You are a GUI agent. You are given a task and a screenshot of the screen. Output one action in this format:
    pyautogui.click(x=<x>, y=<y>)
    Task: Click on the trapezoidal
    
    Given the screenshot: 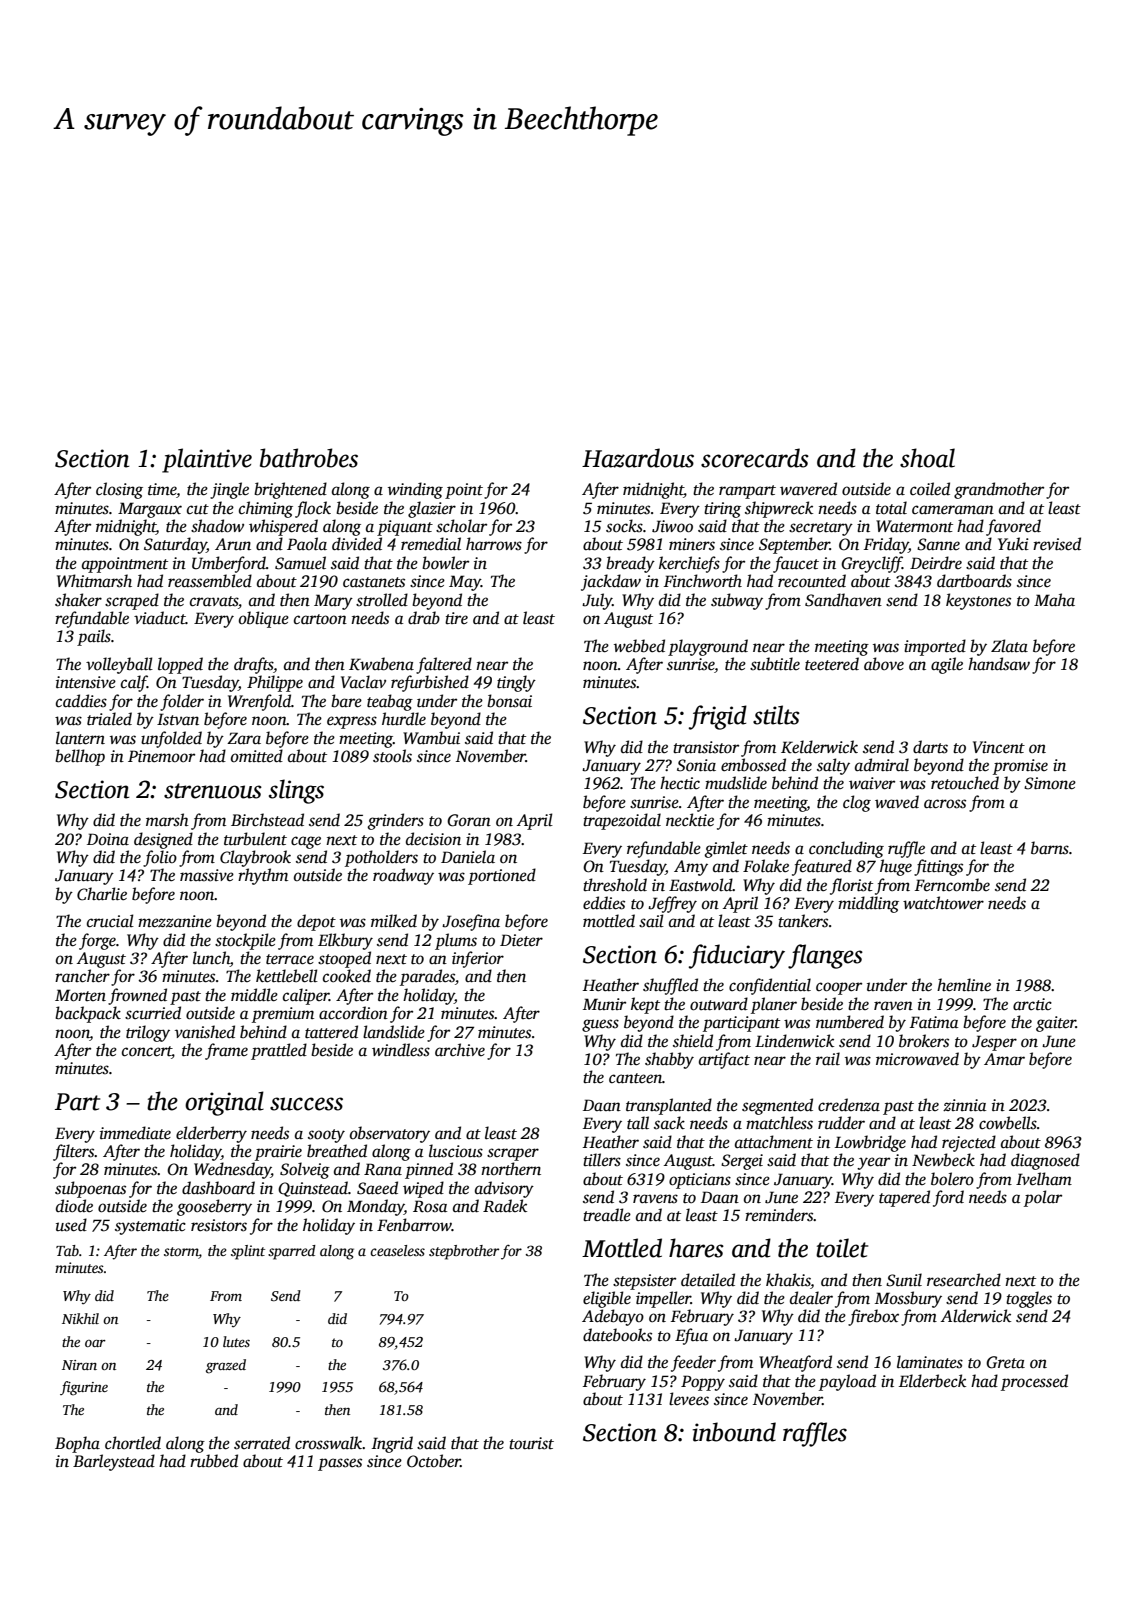 What is the action you would take?
    pyautogui.click(x=622, y=821)
